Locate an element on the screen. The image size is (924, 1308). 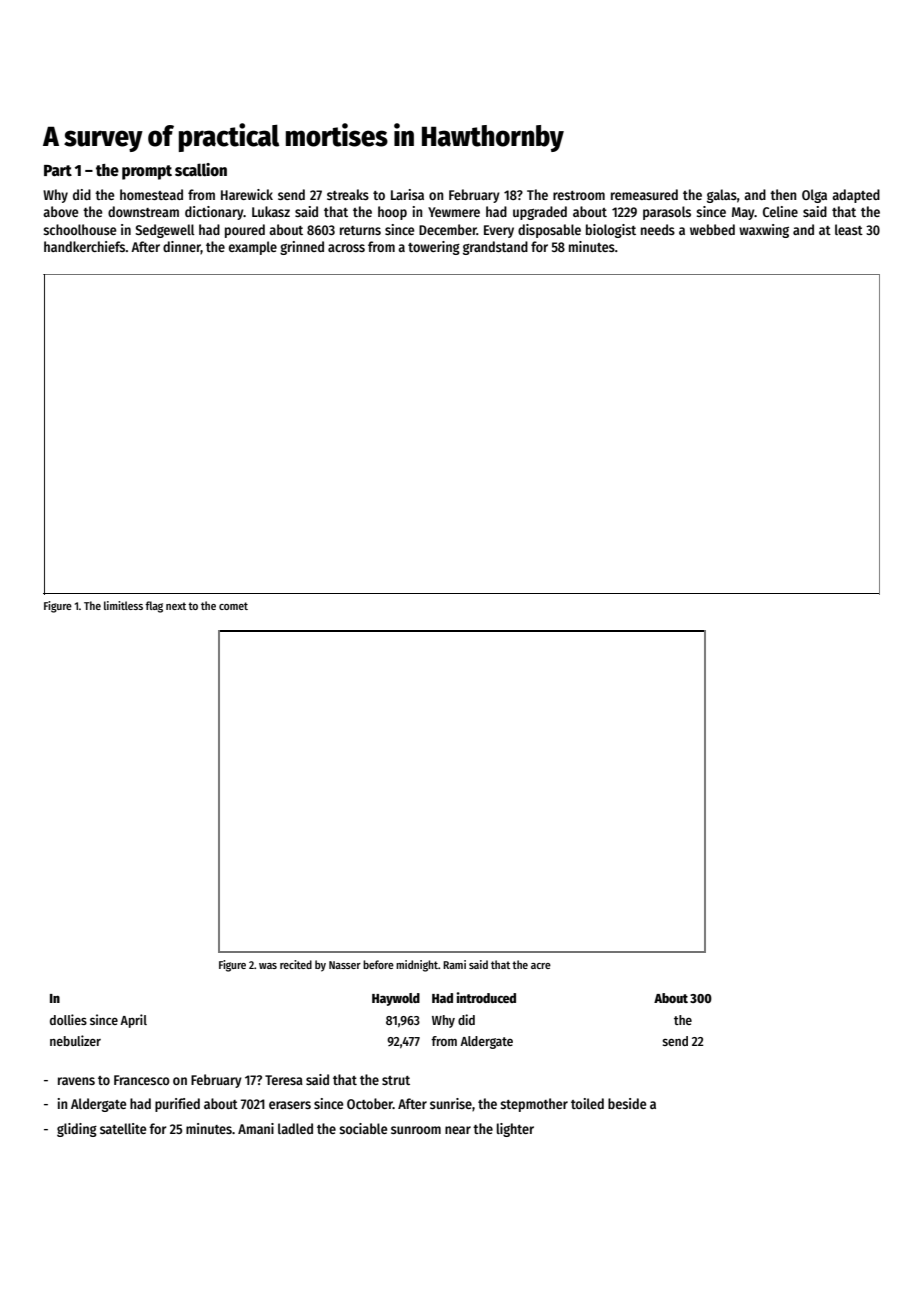
introduced is located at coordinates (486, 997).
